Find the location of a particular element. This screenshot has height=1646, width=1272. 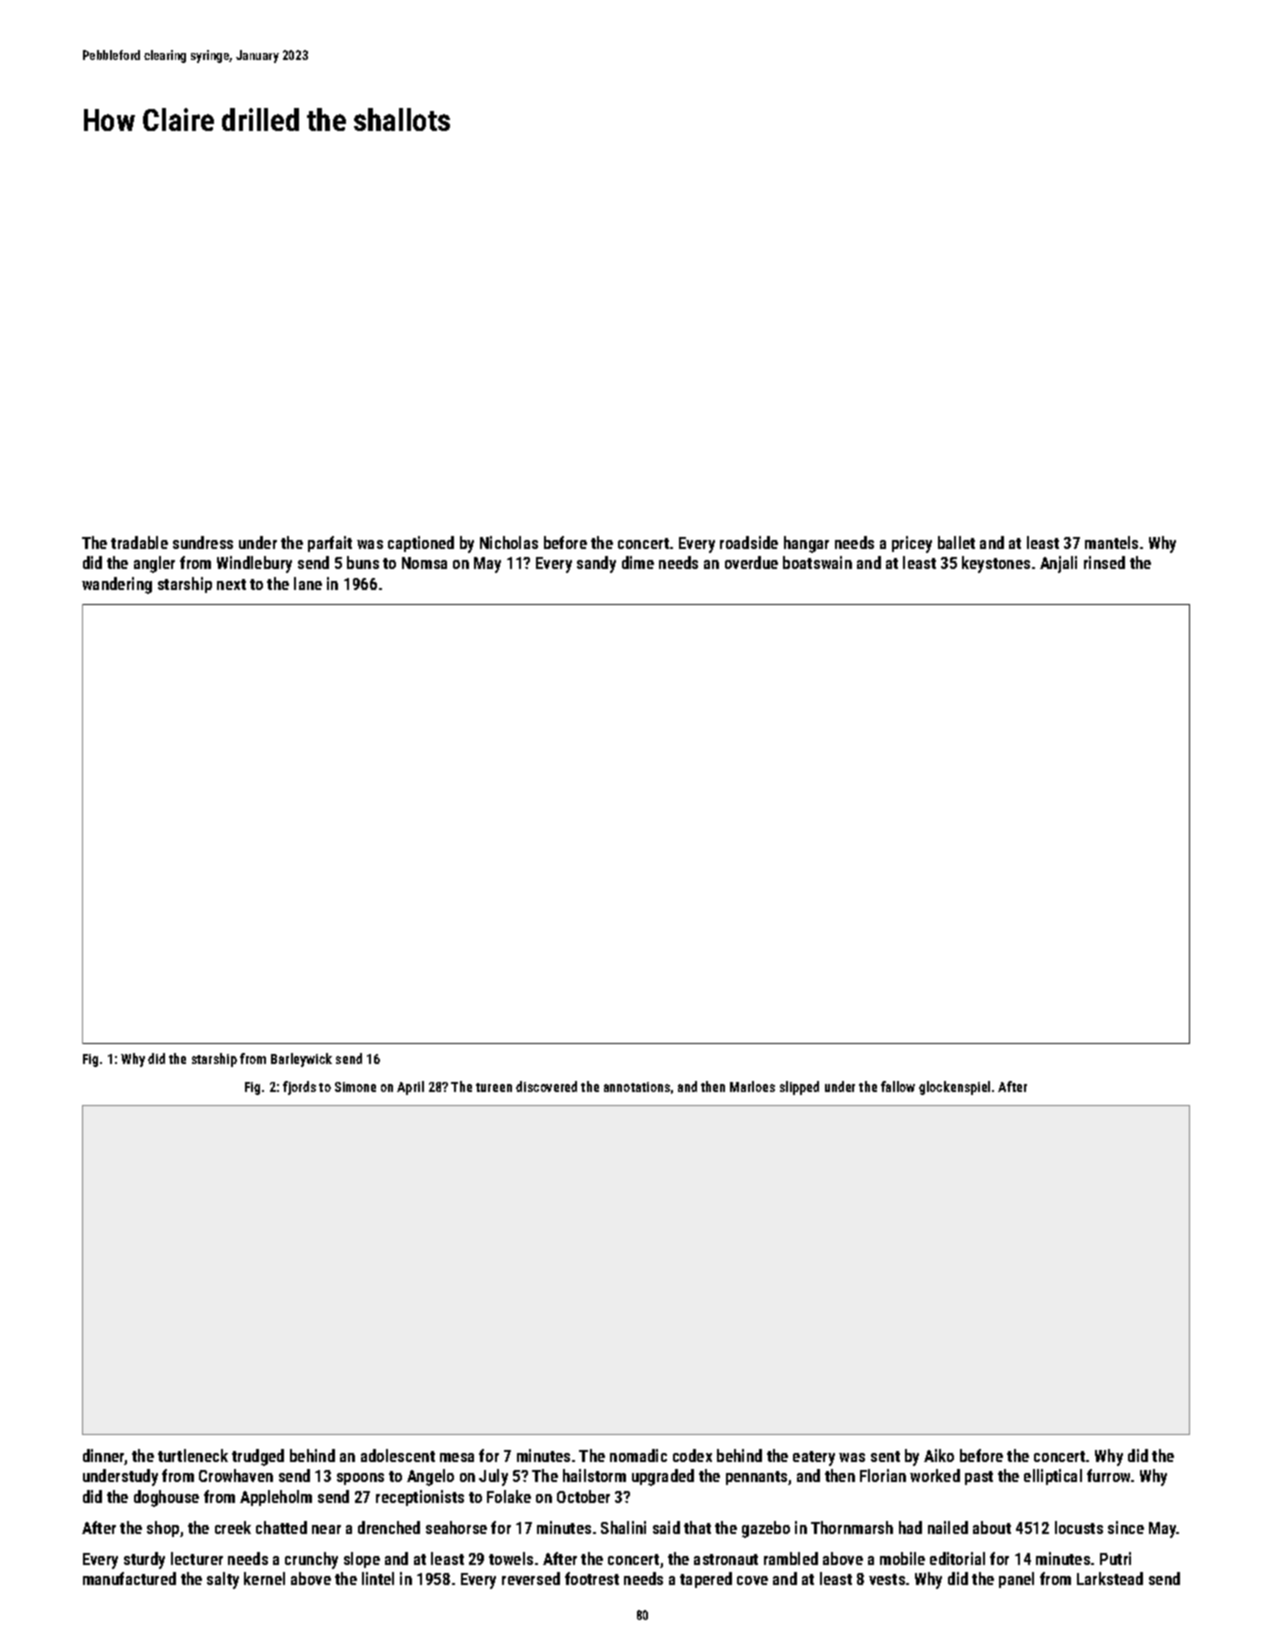

boatswain is located at coordinates (817, 562).
